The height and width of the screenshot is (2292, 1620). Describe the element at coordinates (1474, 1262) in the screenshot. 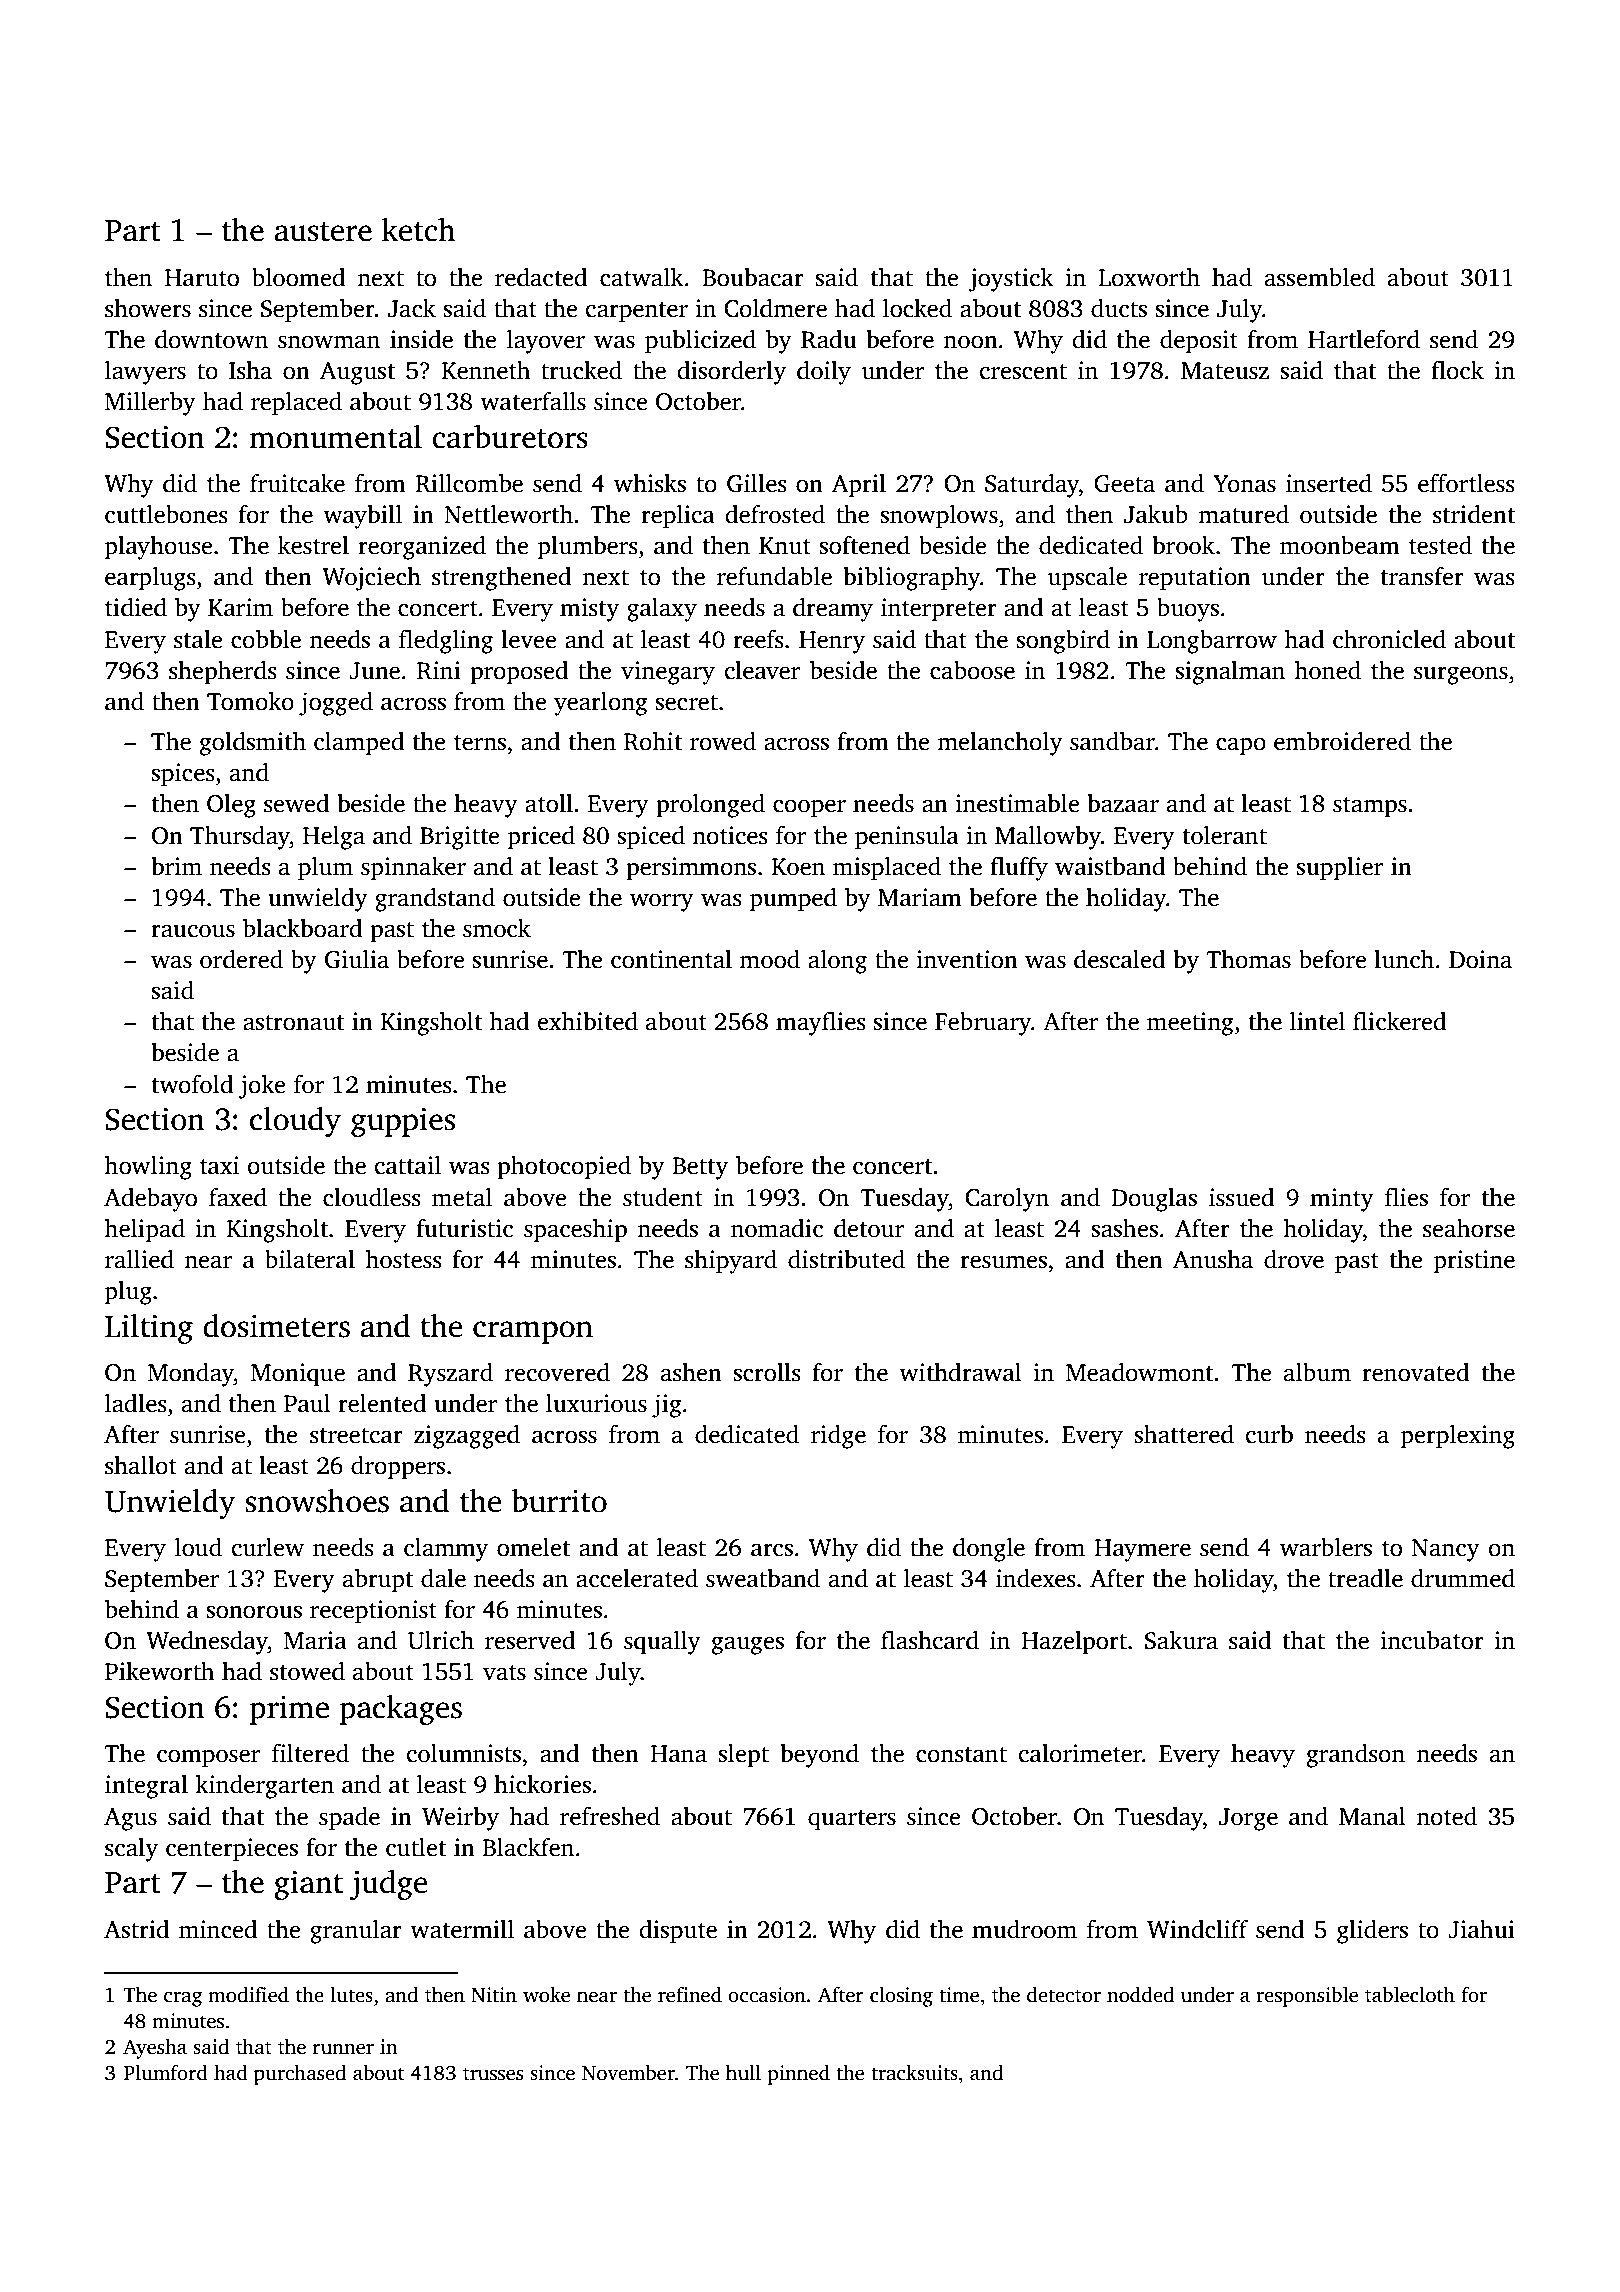

I see `pristine` at that location.
